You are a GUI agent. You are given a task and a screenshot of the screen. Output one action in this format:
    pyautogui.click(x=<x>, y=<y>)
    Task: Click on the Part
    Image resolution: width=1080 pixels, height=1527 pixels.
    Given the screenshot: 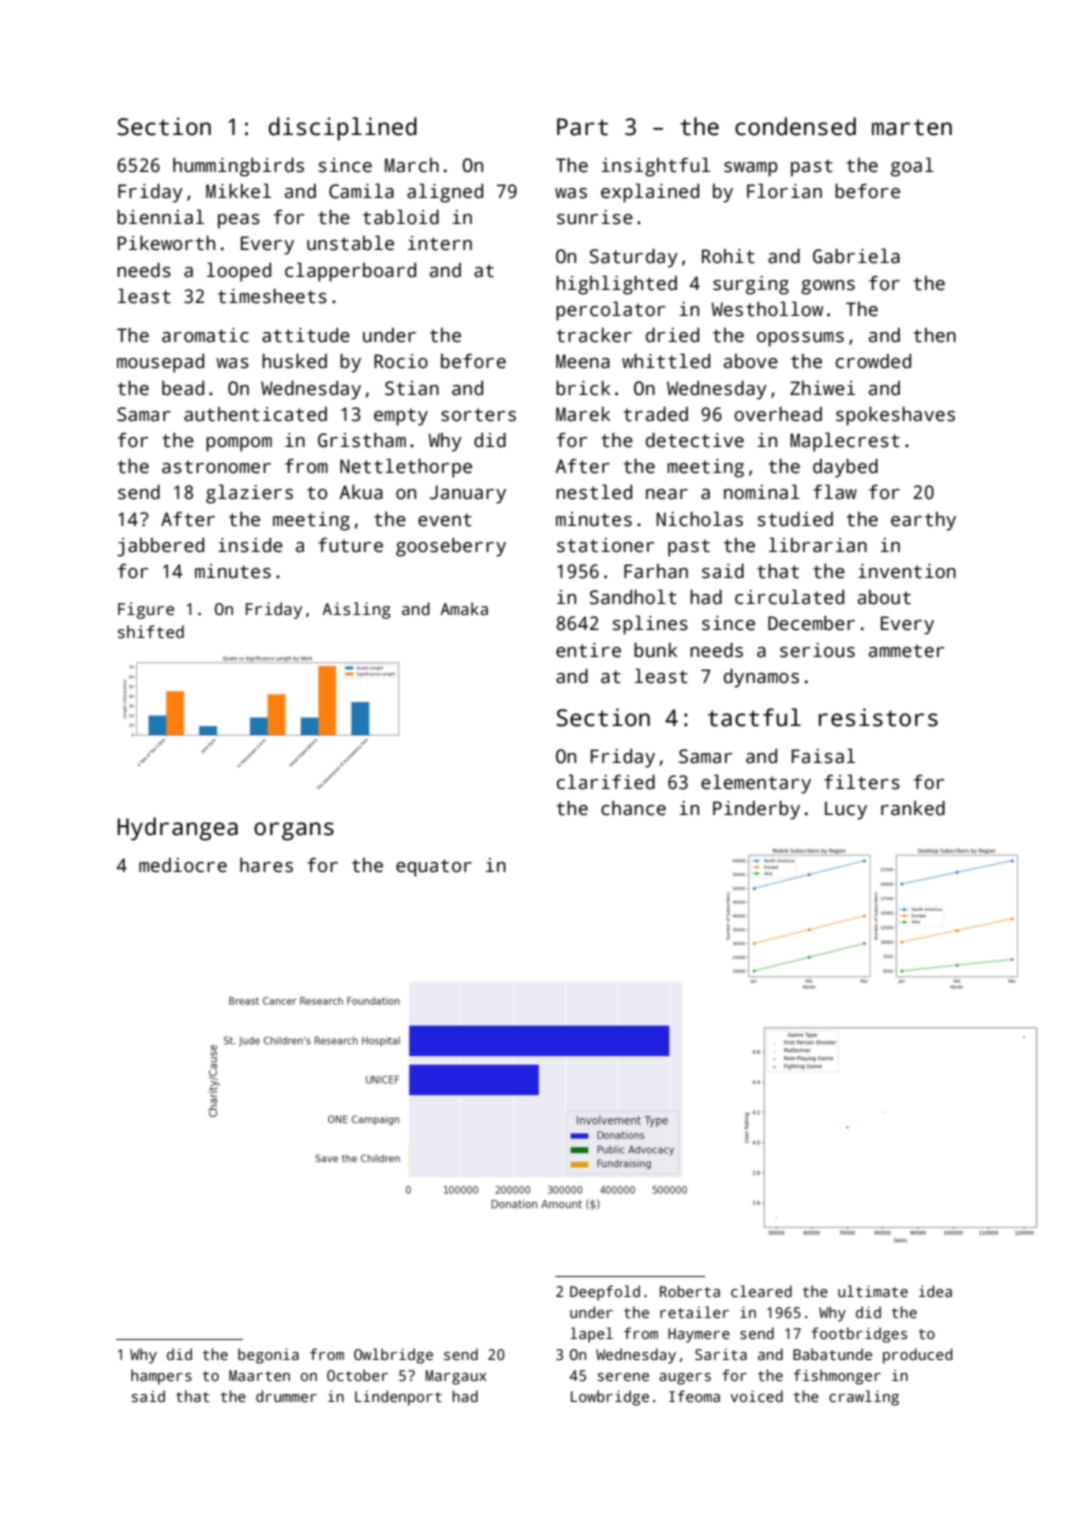 What is the action you would take?
    pyautogui.click(x=582, y=127)
